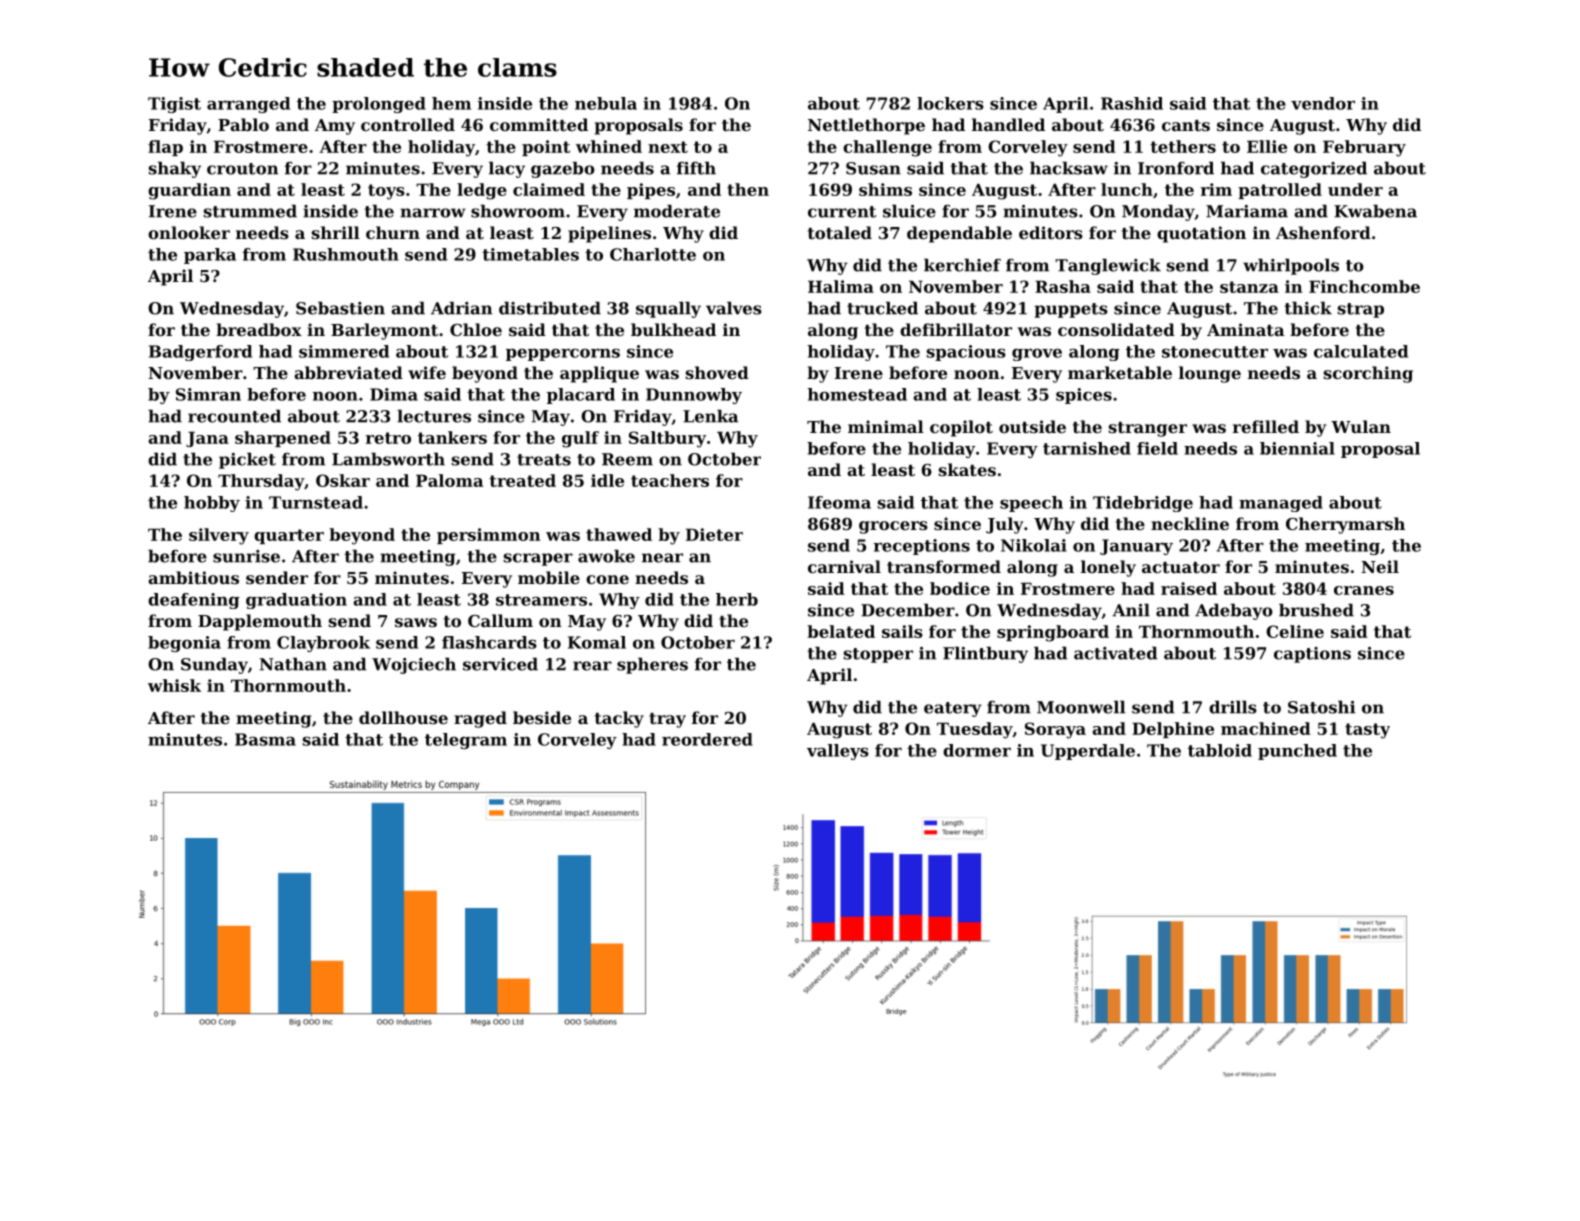  I want to click on brushed, so click(1316, 610).
